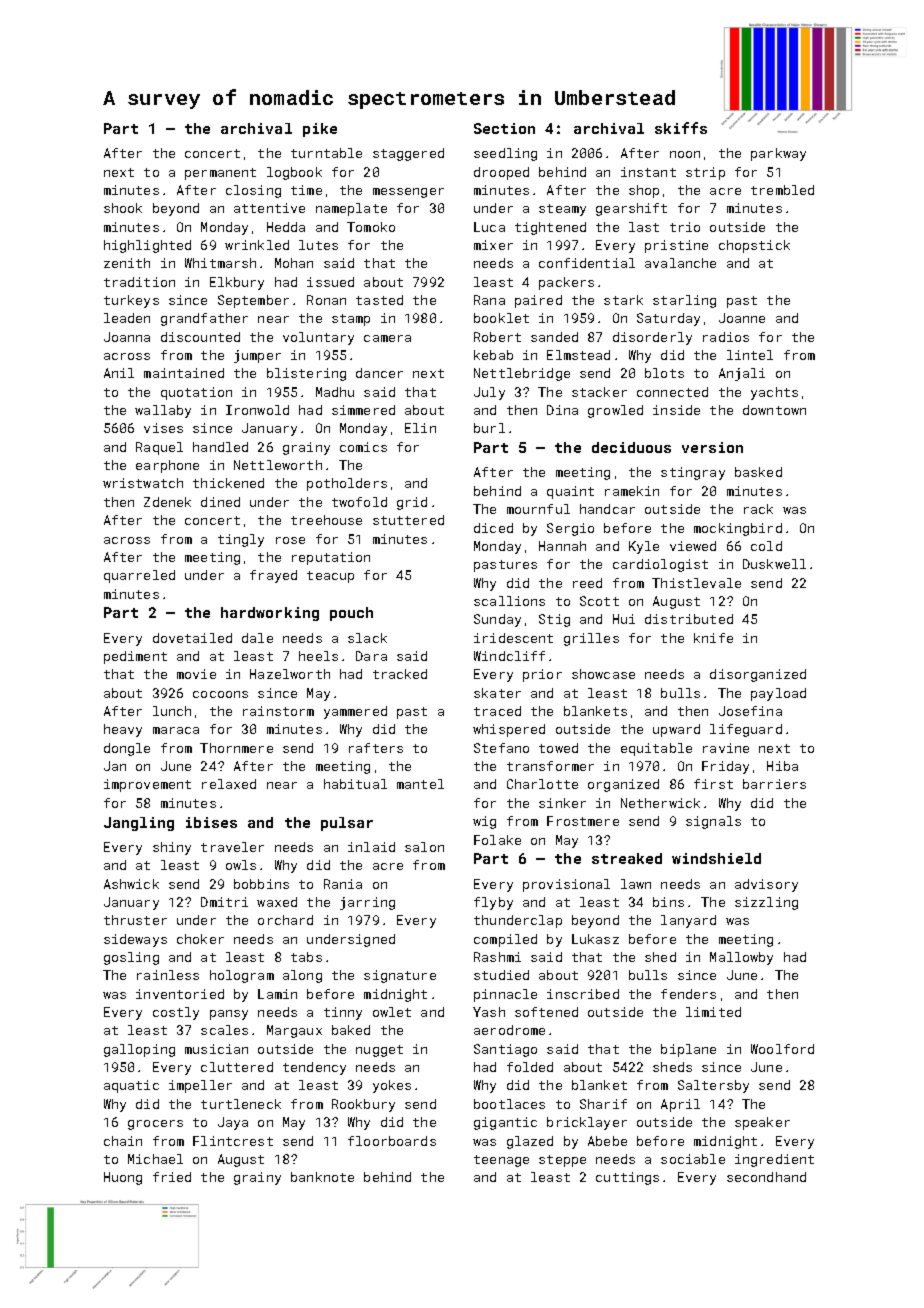 The image size is (924, 1308). Describe the element at coordinates (631, 209) in the screenshot. I see `gearshift` at that location.
